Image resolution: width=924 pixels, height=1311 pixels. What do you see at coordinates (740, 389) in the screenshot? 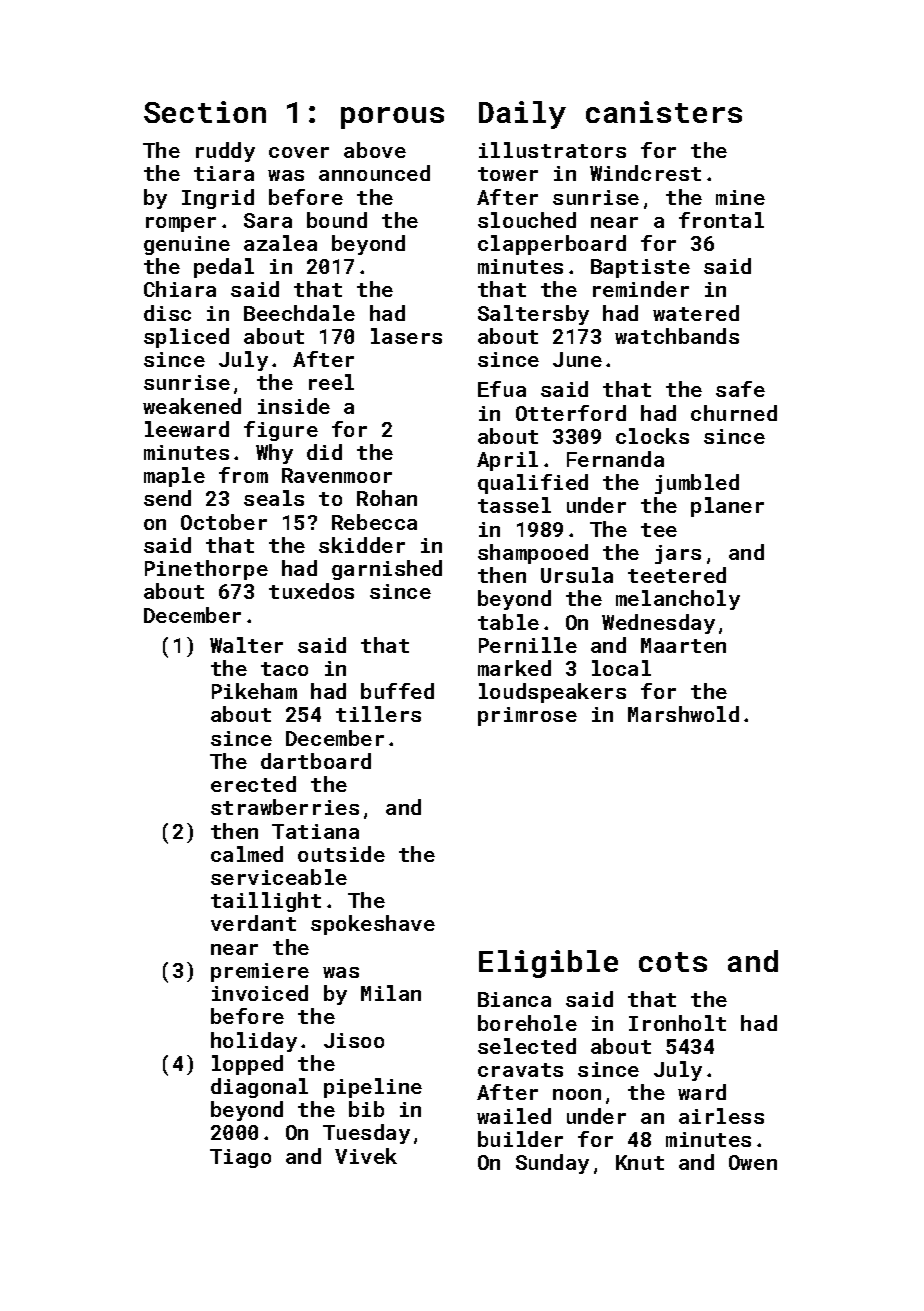
I see `safe` at bounding box center [740, 389].
